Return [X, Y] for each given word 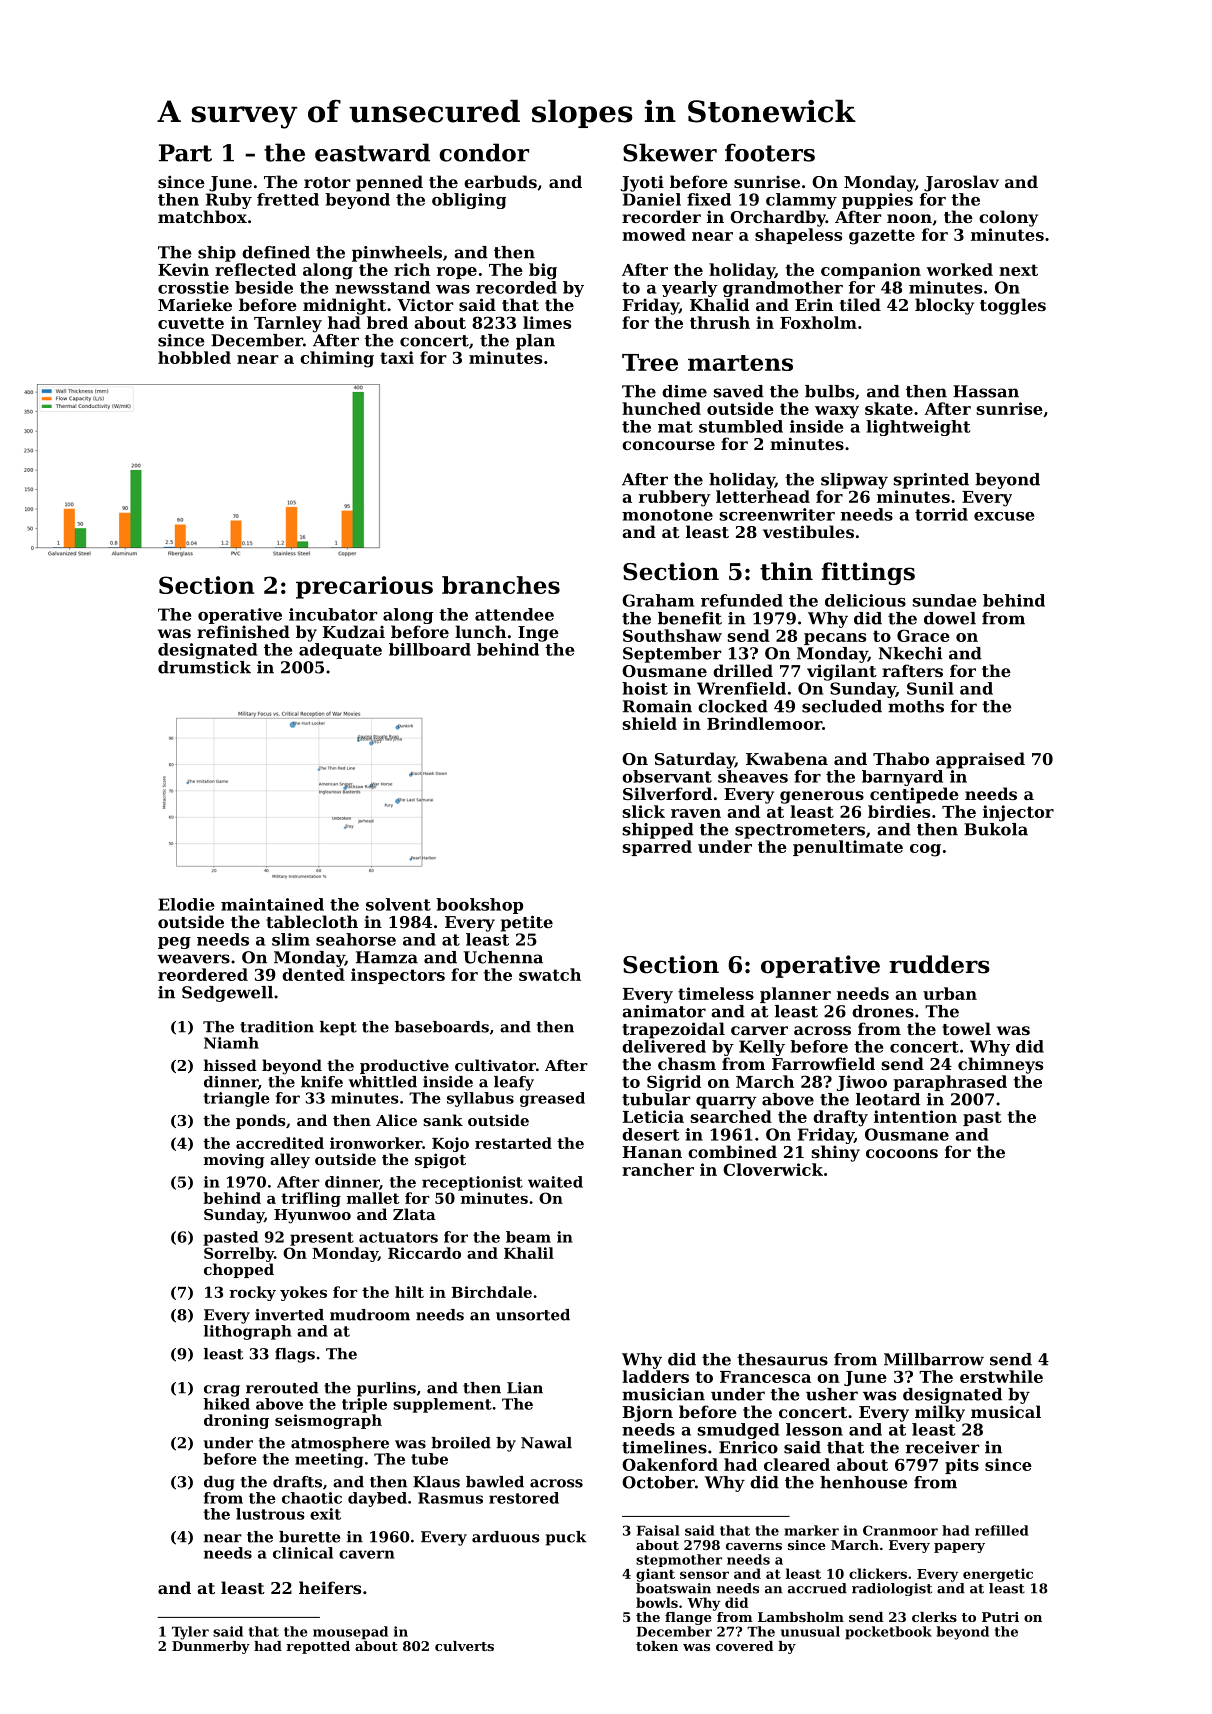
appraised [980, 760]
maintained [272, 904]
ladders [655, 1376]
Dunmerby [211, 1647]
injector [1018, 813]
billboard [430, 649]
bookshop [479, 906]
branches [501, 585]
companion [871, 271]
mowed [654, 234]
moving [234, 1161]
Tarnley [288, 324]
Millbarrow [934, 1359]
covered [744, 1646]
